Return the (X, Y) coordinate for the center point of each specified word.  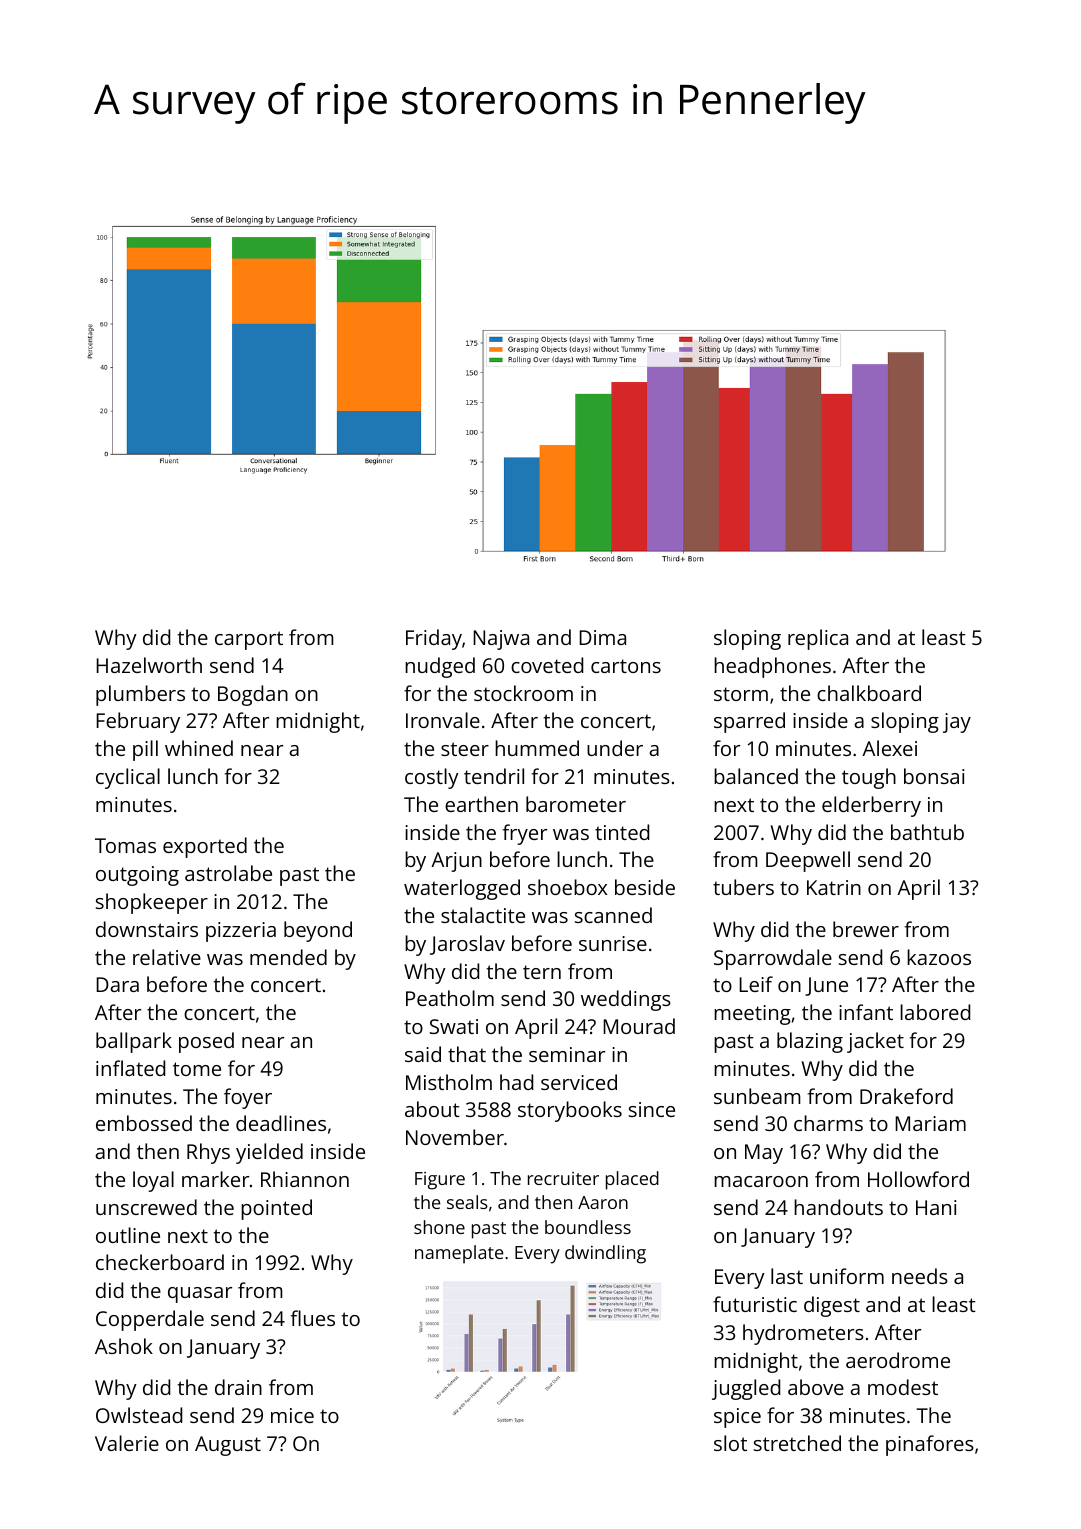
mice (292, 1415)
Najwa (501, 640)
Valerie (127, 1443)
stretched (797, 1443)
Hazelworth (149, 665)
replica (818, 639)
